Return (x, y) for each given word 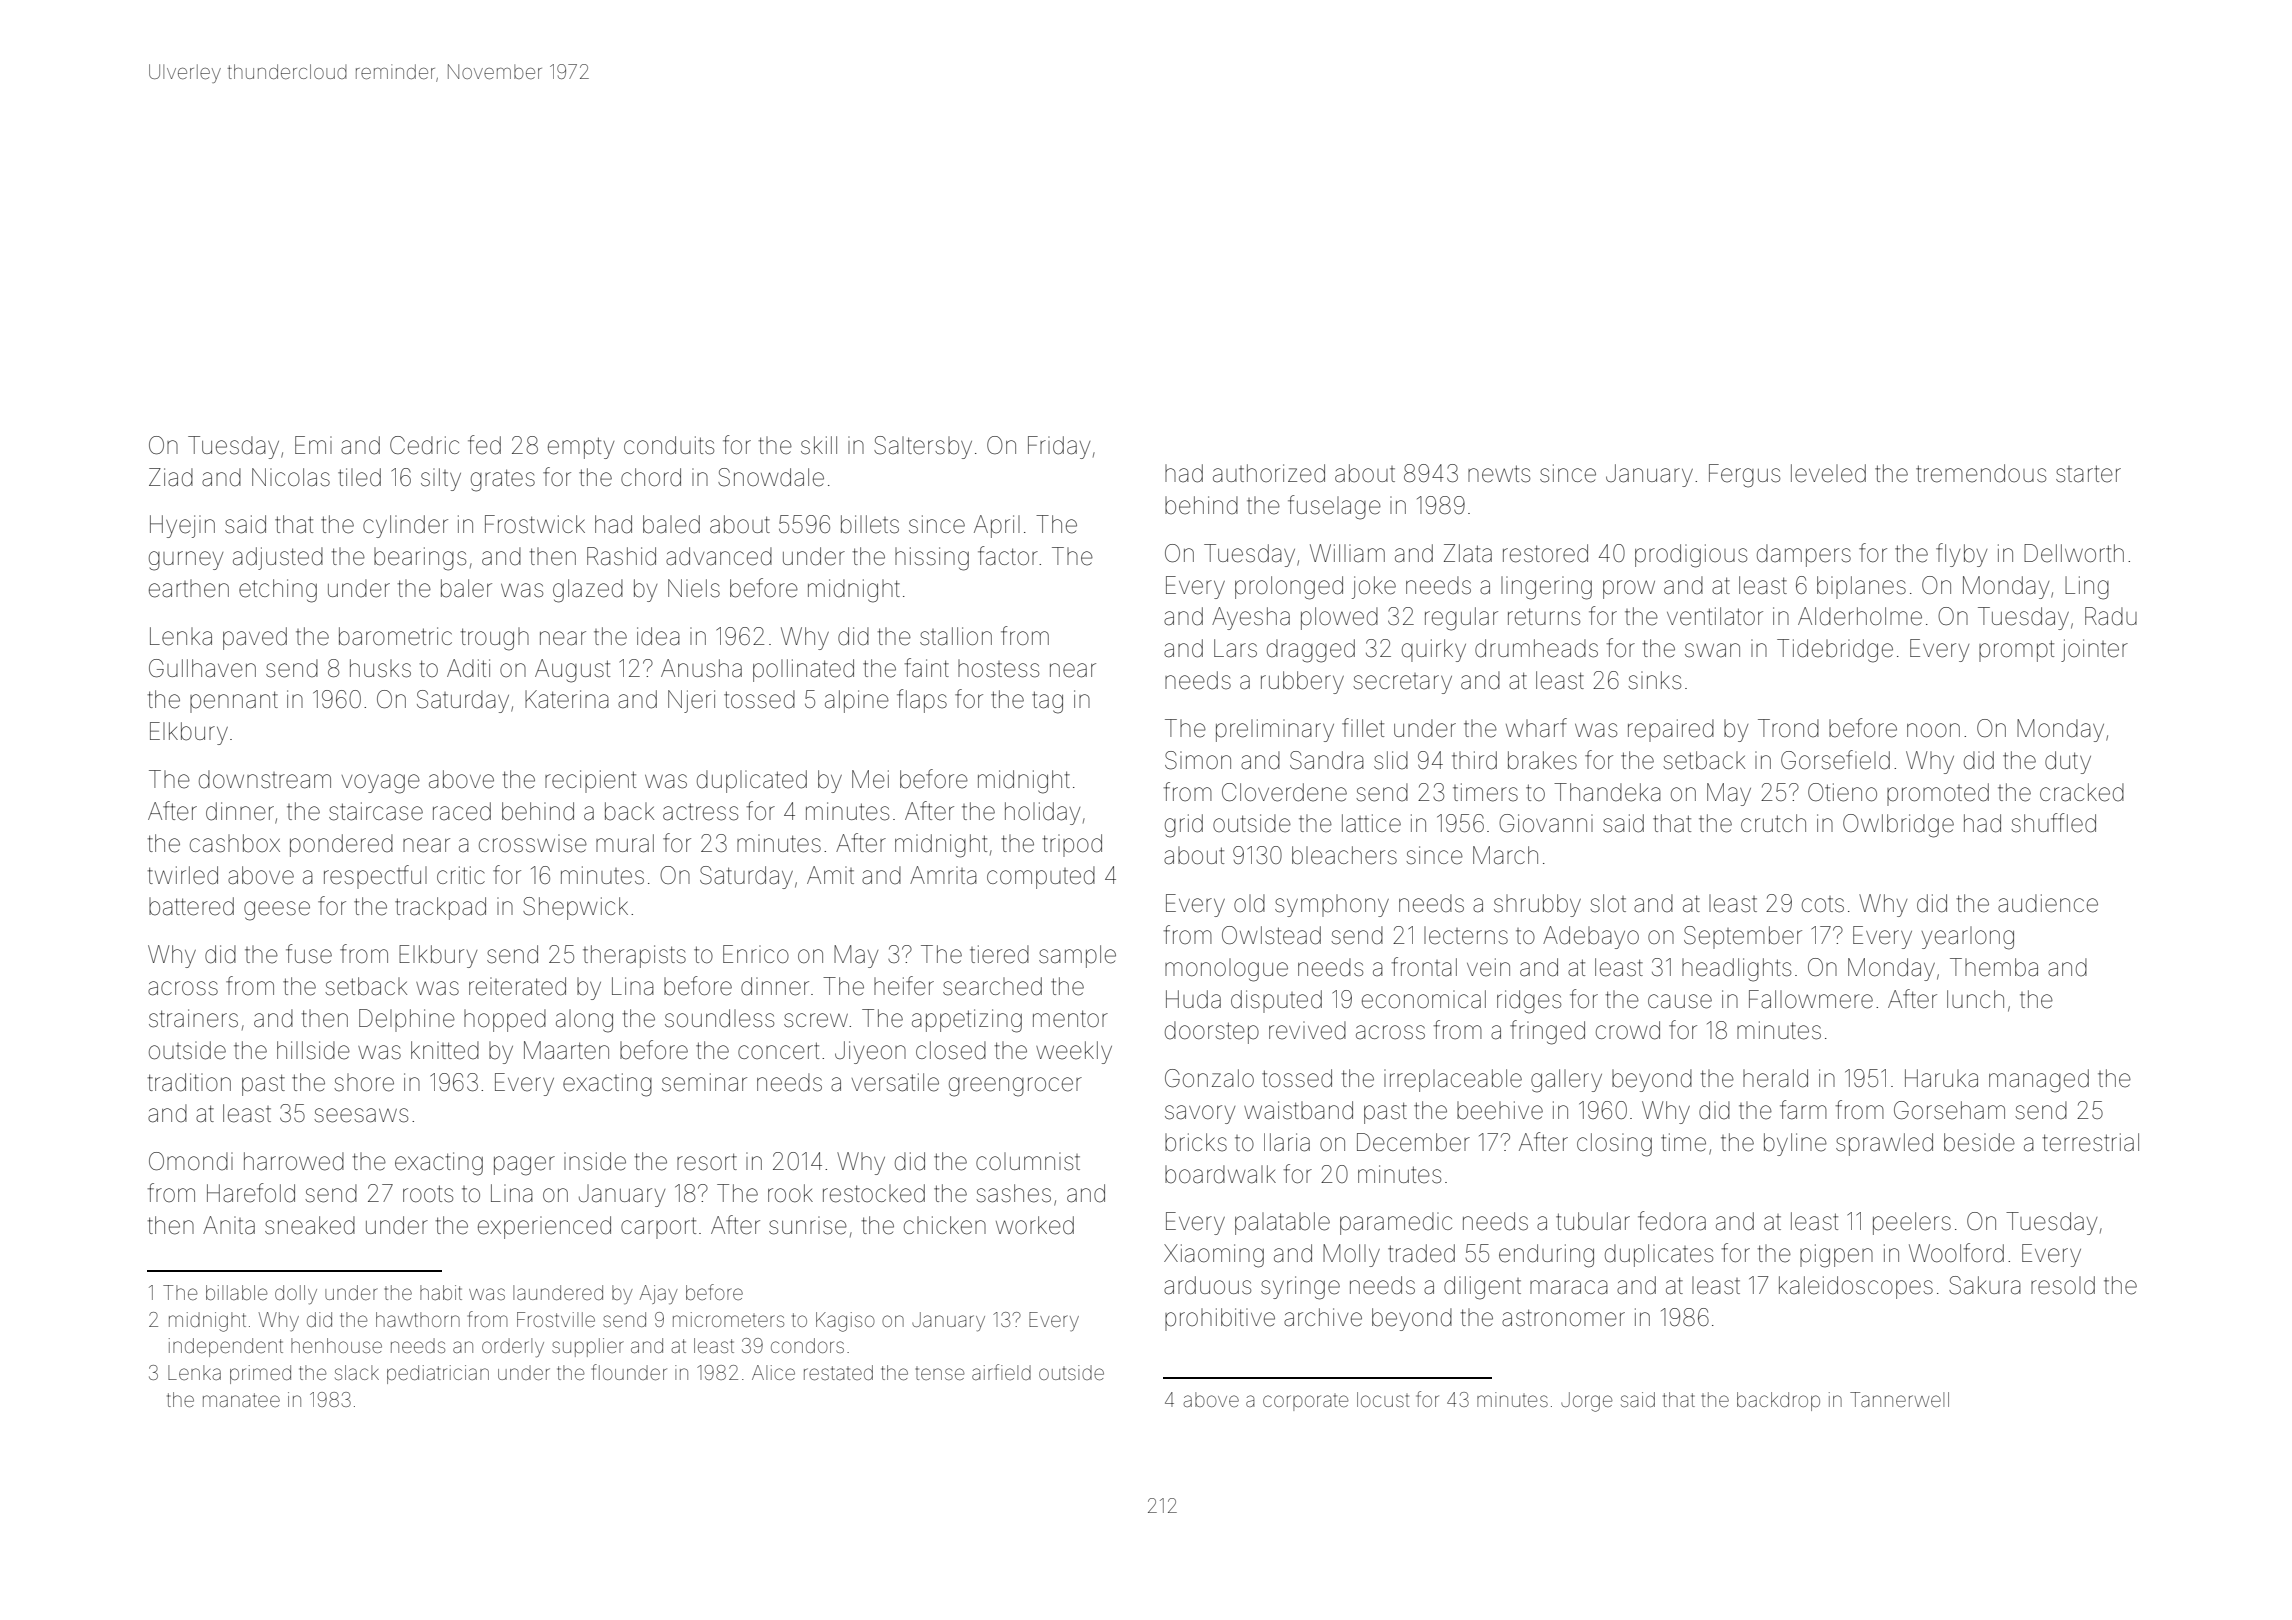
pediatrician (438, 1374)
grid (1184, 826)
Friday (1059, 447)
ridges (1529, 1002)
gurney (186, 561)
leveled (1828, 473)
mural (625, 843)
